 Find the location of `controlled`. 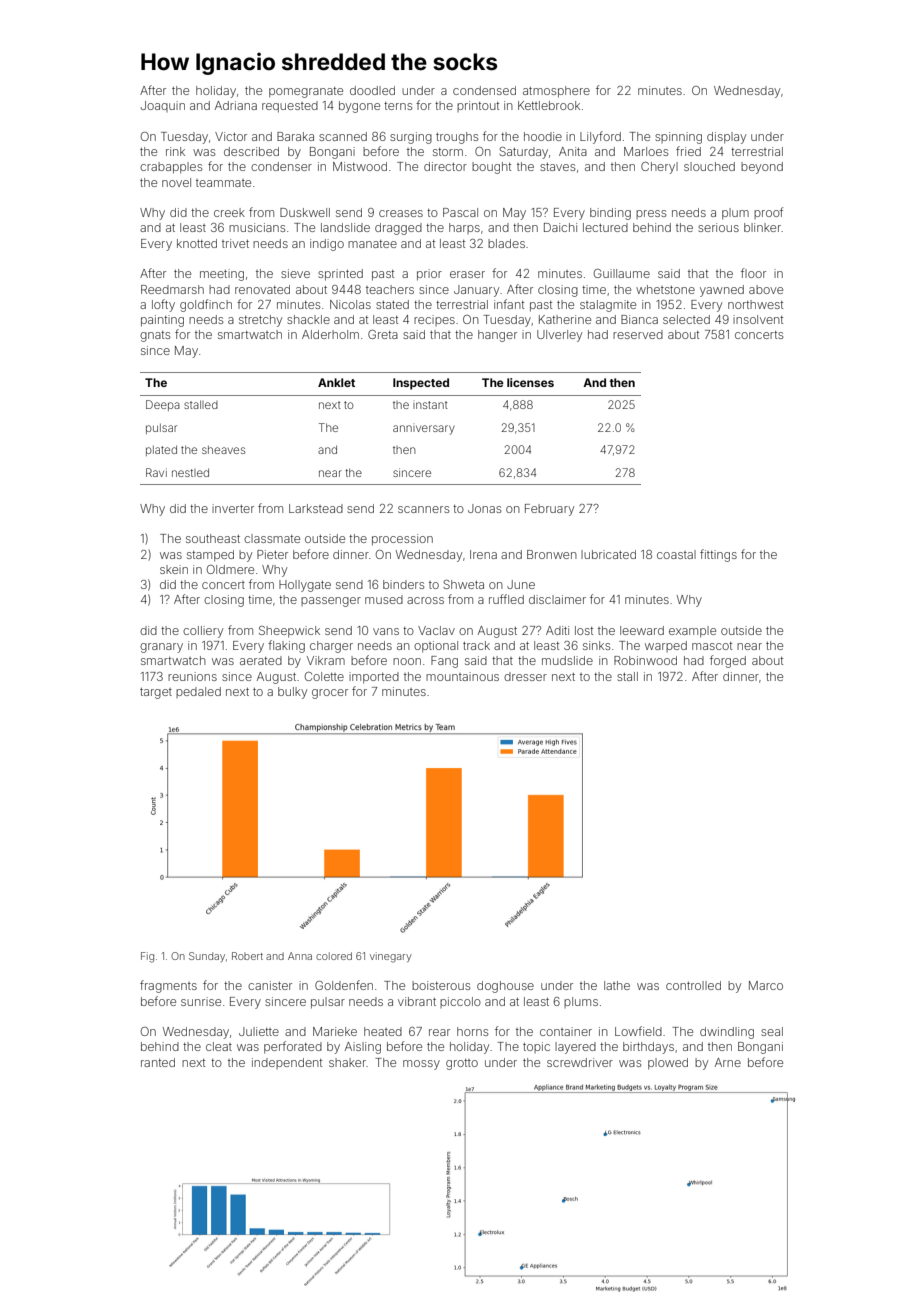

controlled is located at coordinates (693, 985).
